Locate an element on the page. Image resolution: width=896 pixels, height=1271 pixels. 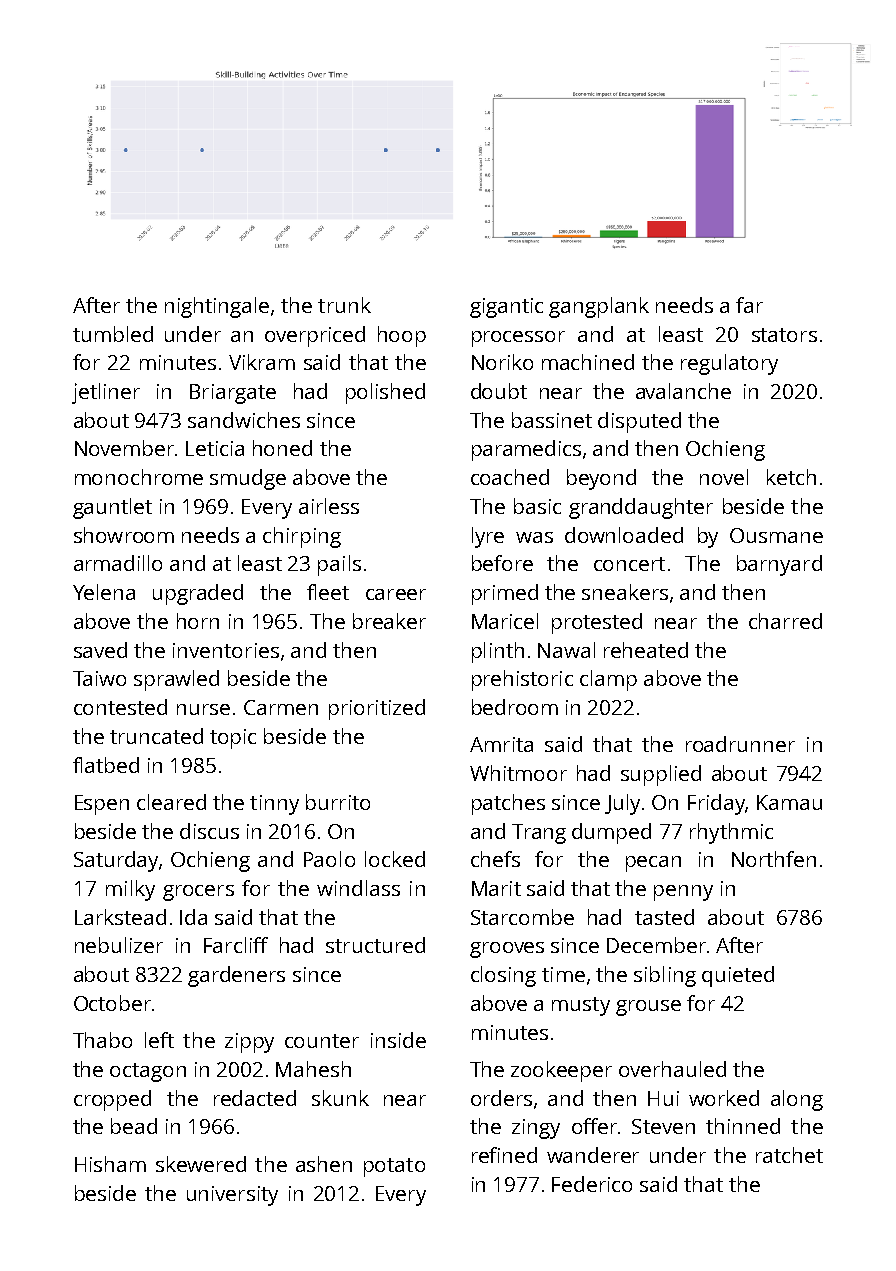
supplied is located at coordinates (661, 775).
